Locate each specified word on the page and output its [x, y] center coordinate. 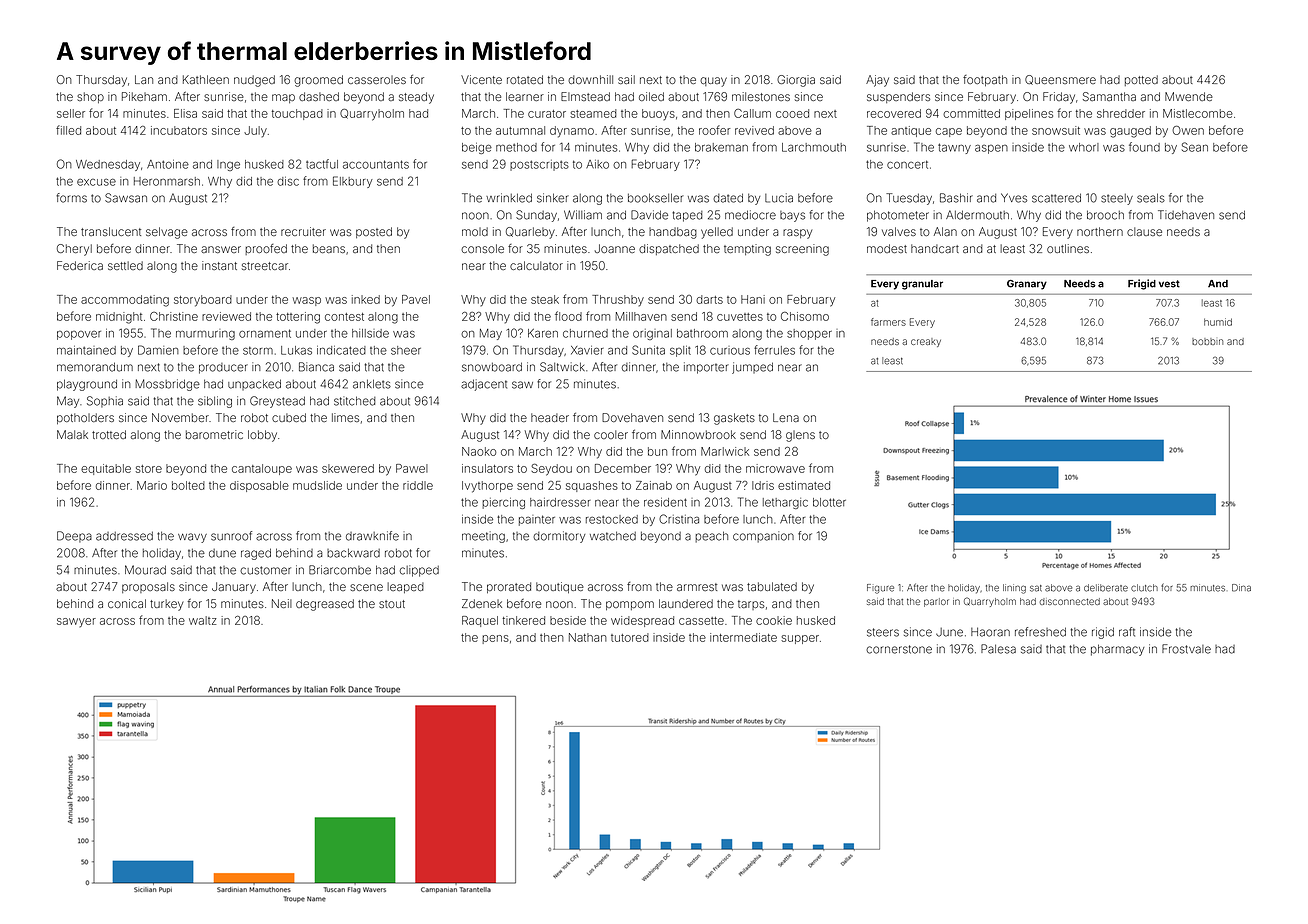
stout [392, 604]
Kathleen [206, 79]
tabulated [772, 586]
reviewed [226, 316]
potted [1141, 80]
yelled [717, 233]
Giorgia [796, 81]
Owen [1188, 130]
